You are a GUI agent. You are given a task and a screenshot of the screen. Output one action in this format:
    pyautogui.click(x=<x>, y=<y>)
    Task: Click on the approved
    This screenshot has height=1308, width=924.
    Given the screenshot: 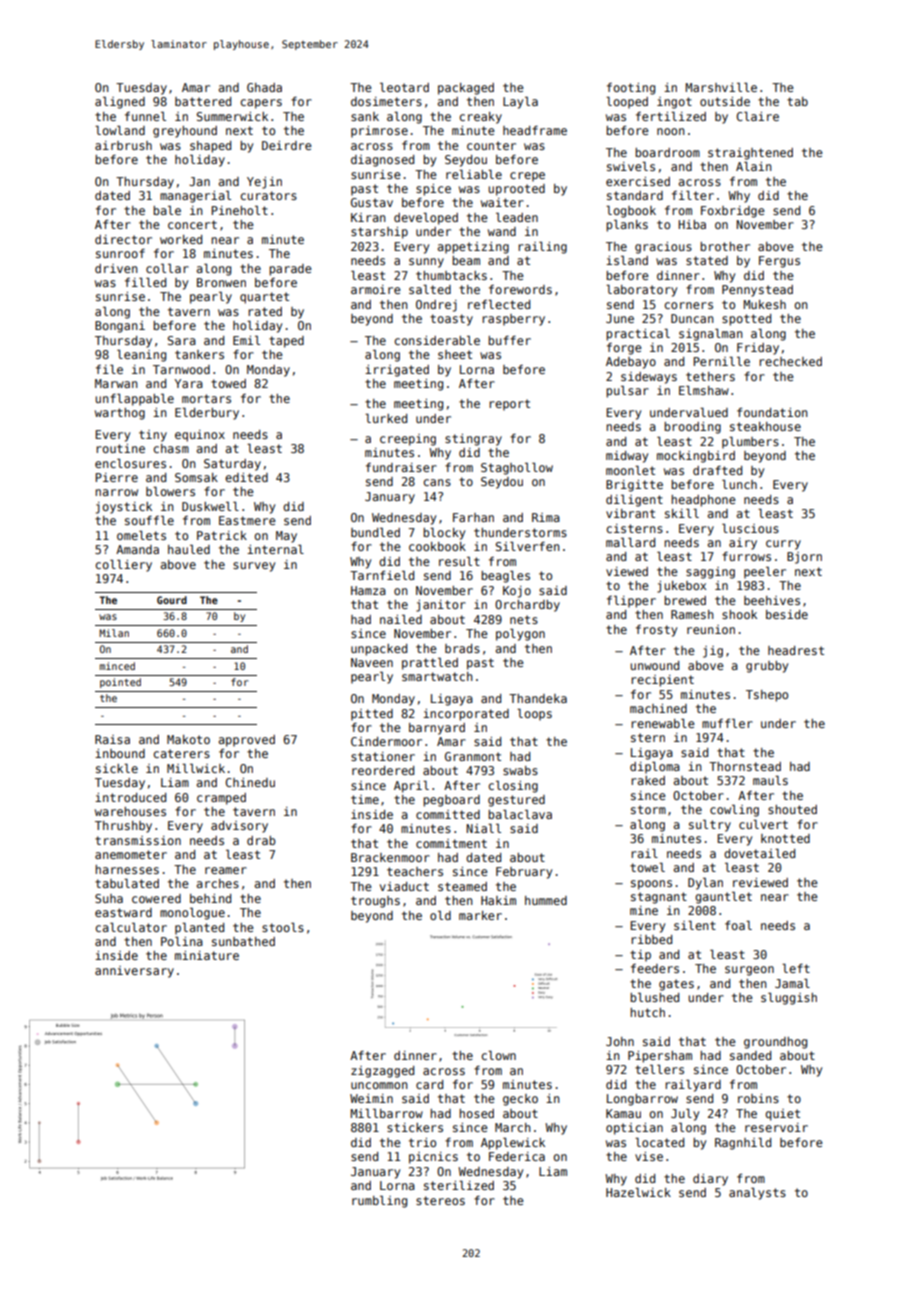 What is the action you would take?
    pyautogui.click(x=246, y=741)
